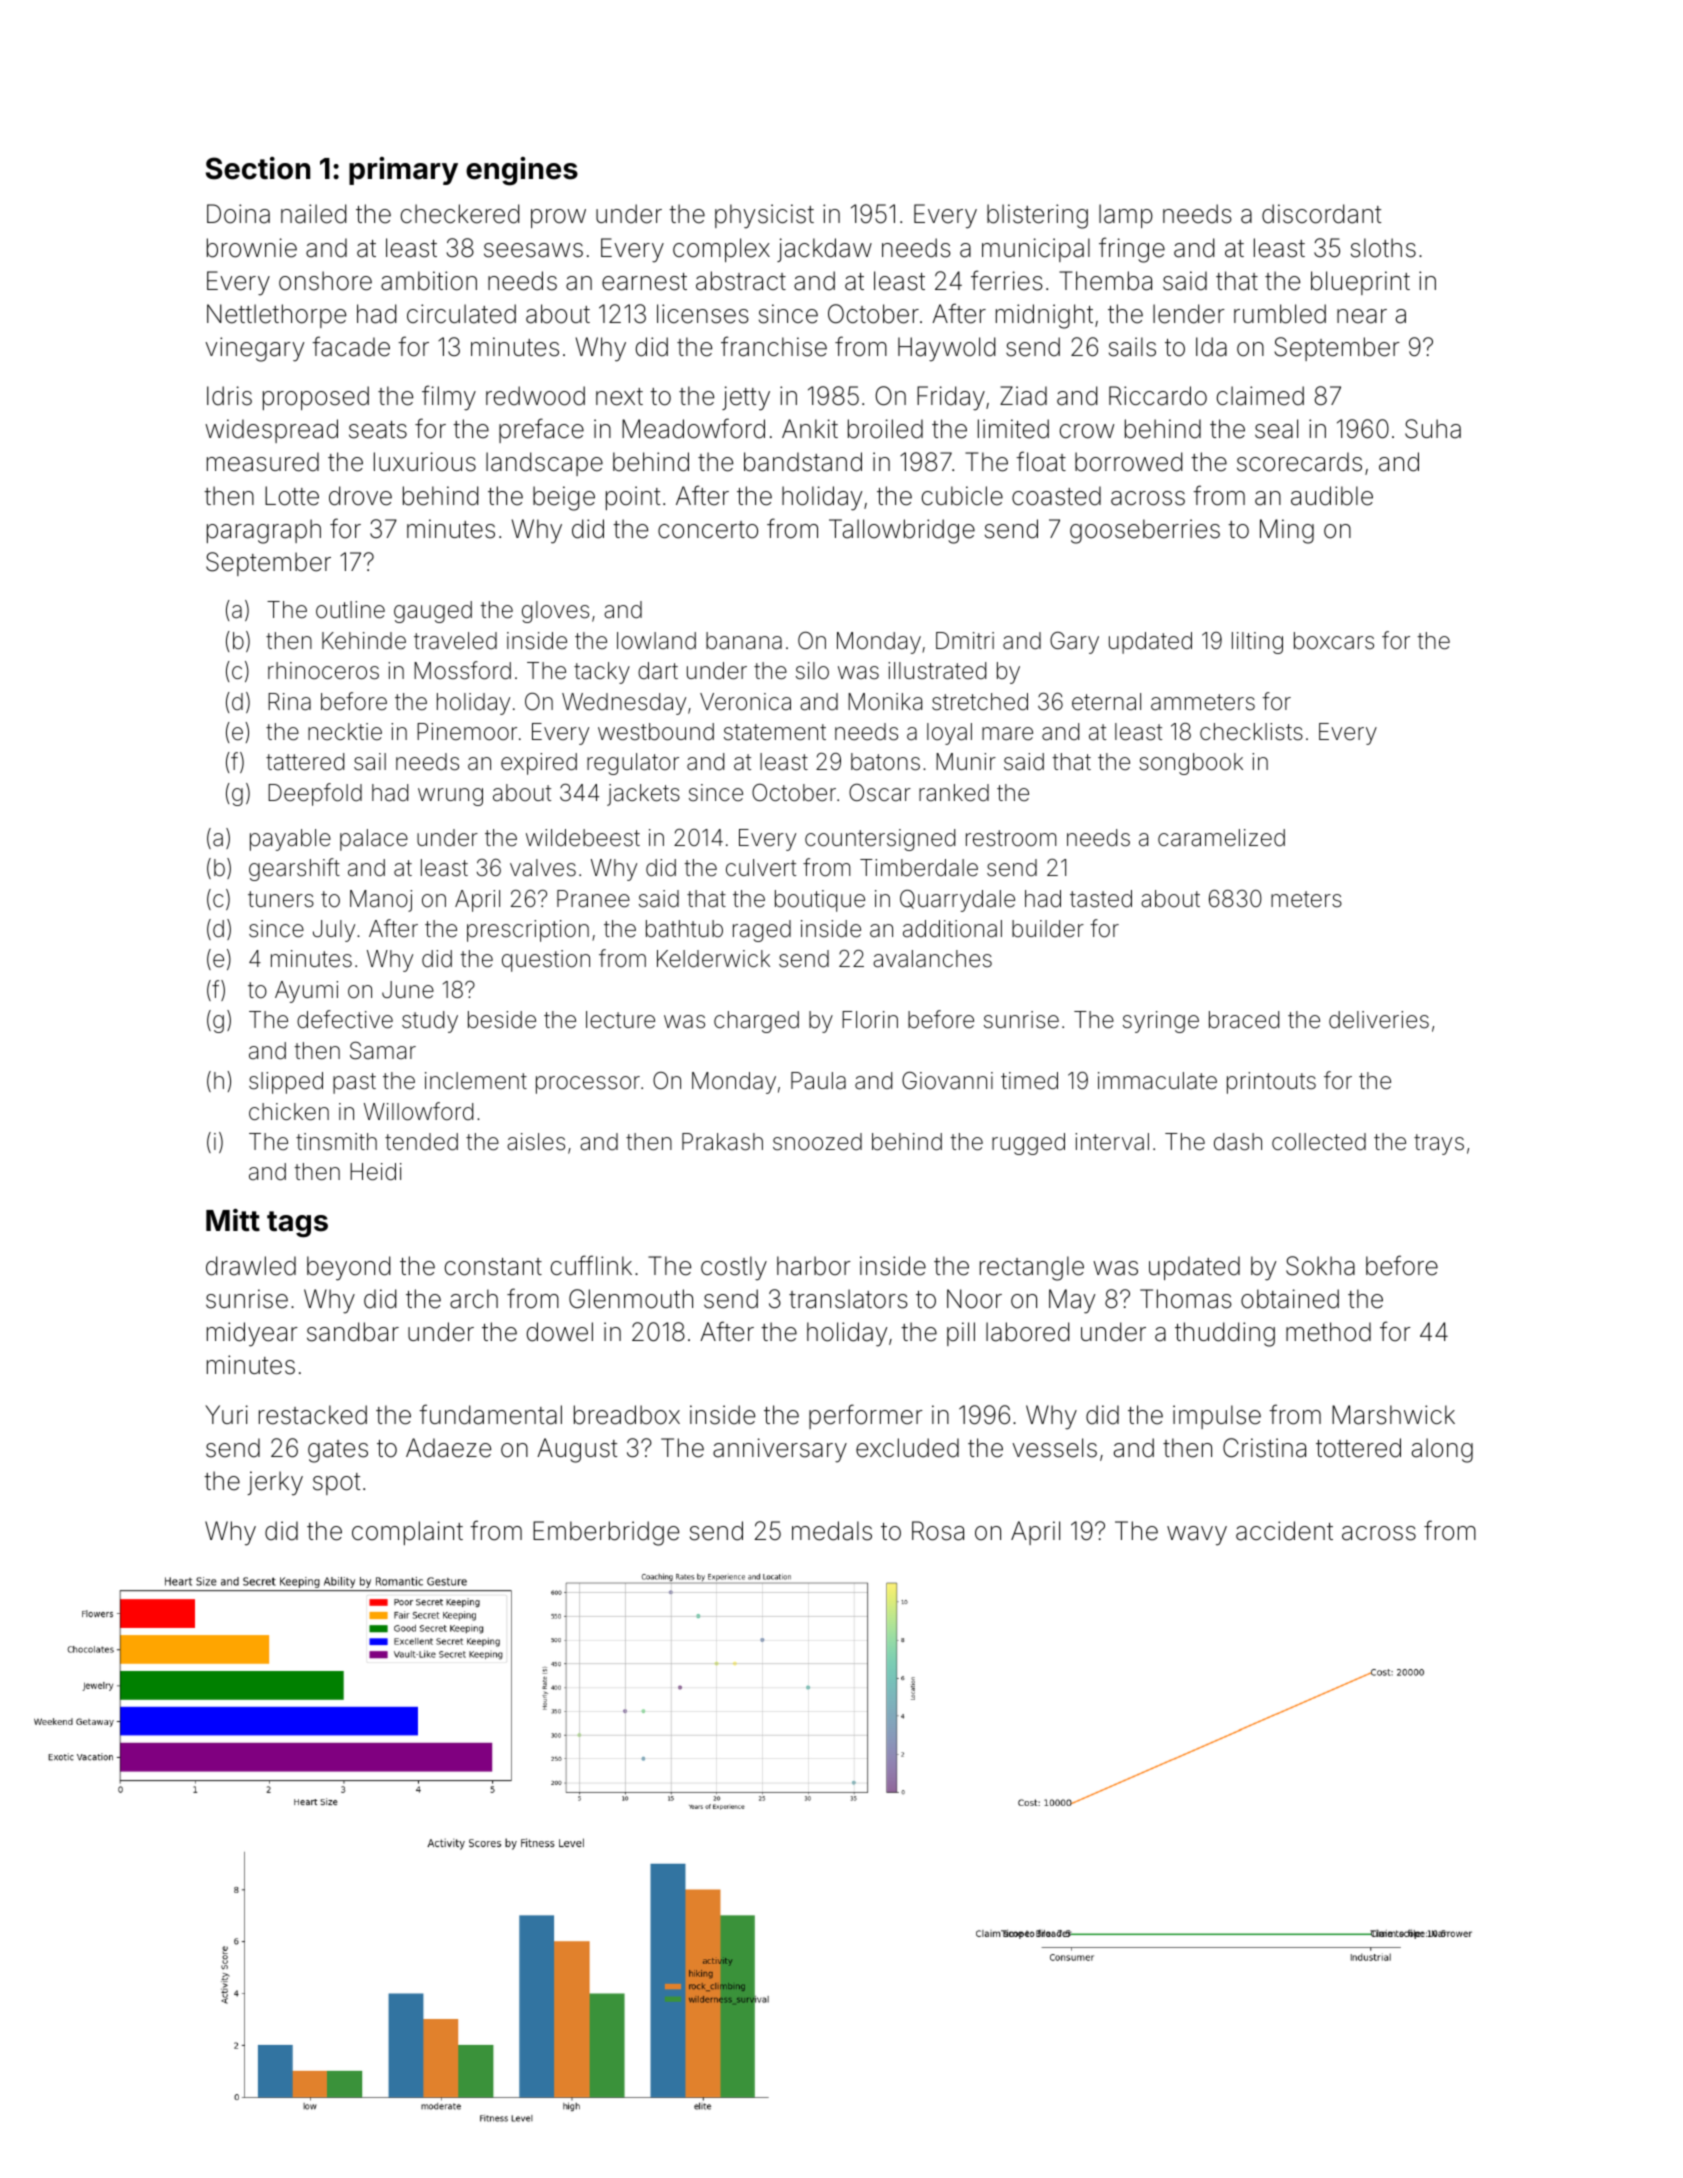 The width and height of the screenshot is (1683, 2178). Describe the element at coordinates (1257, 643) in the screenshot. I see `lilting` at that location.
